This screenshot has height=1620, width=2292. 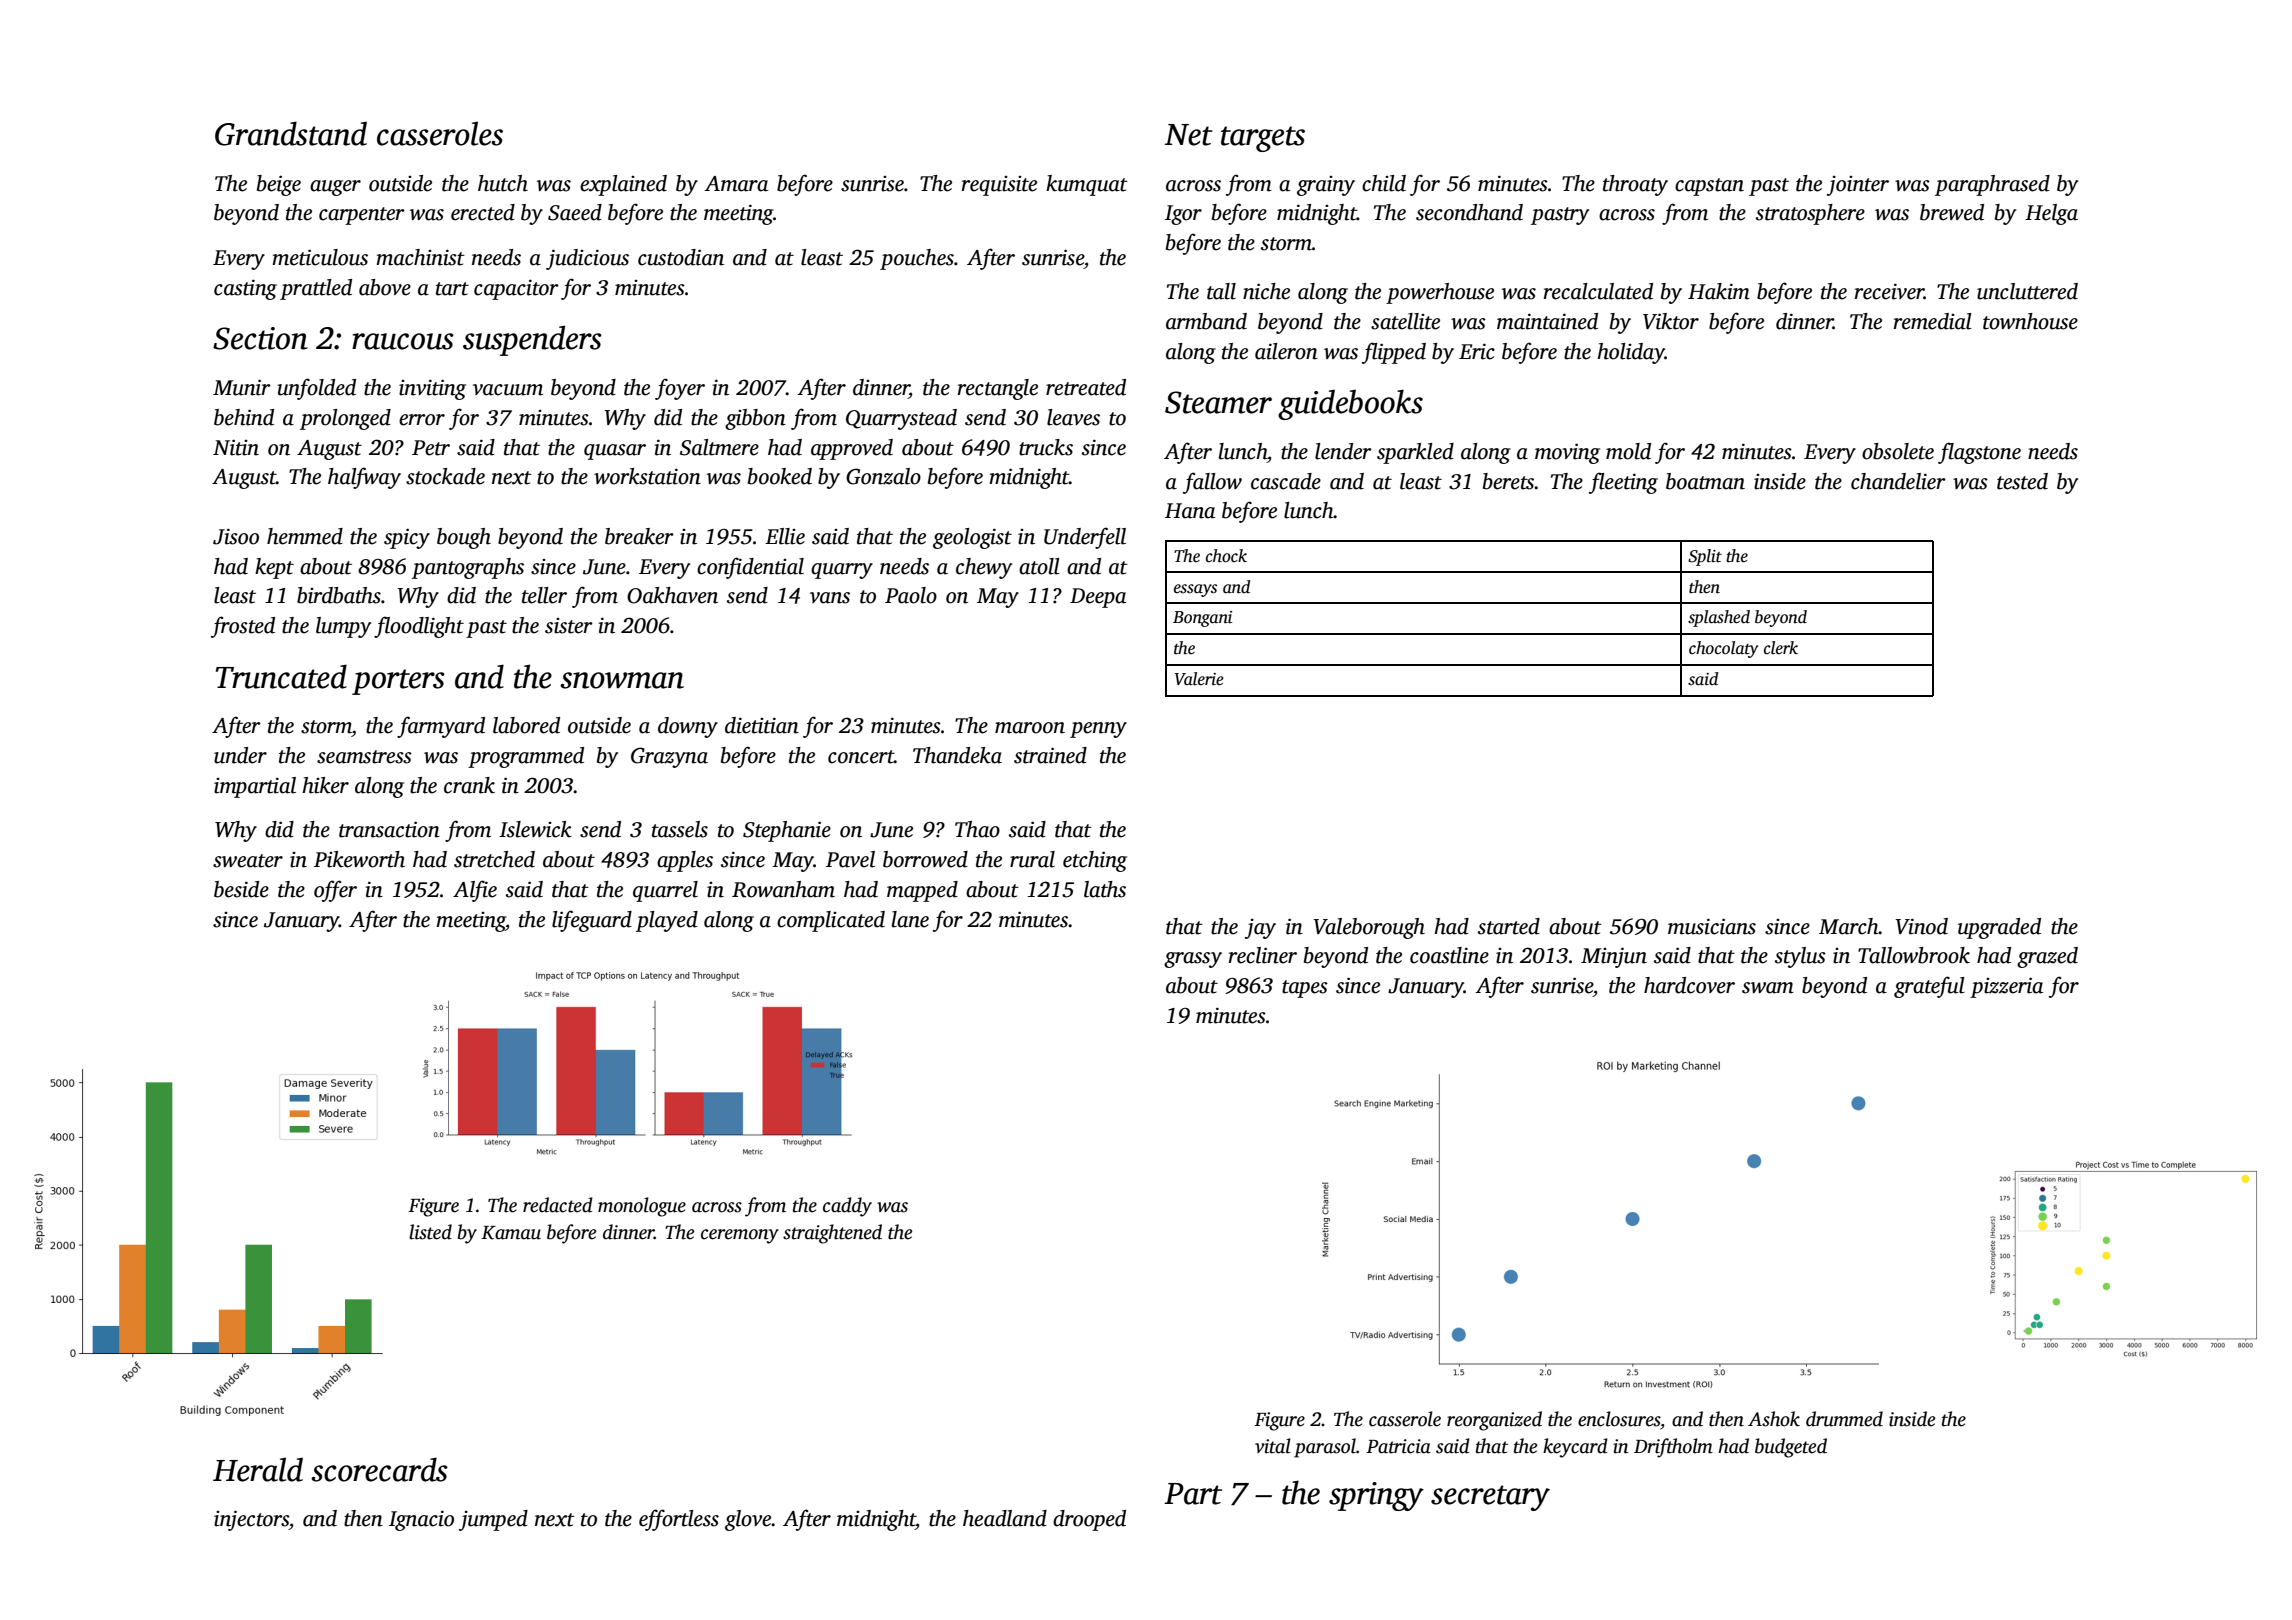 I want to click on chandelier, so click(x=1898, y=481).
